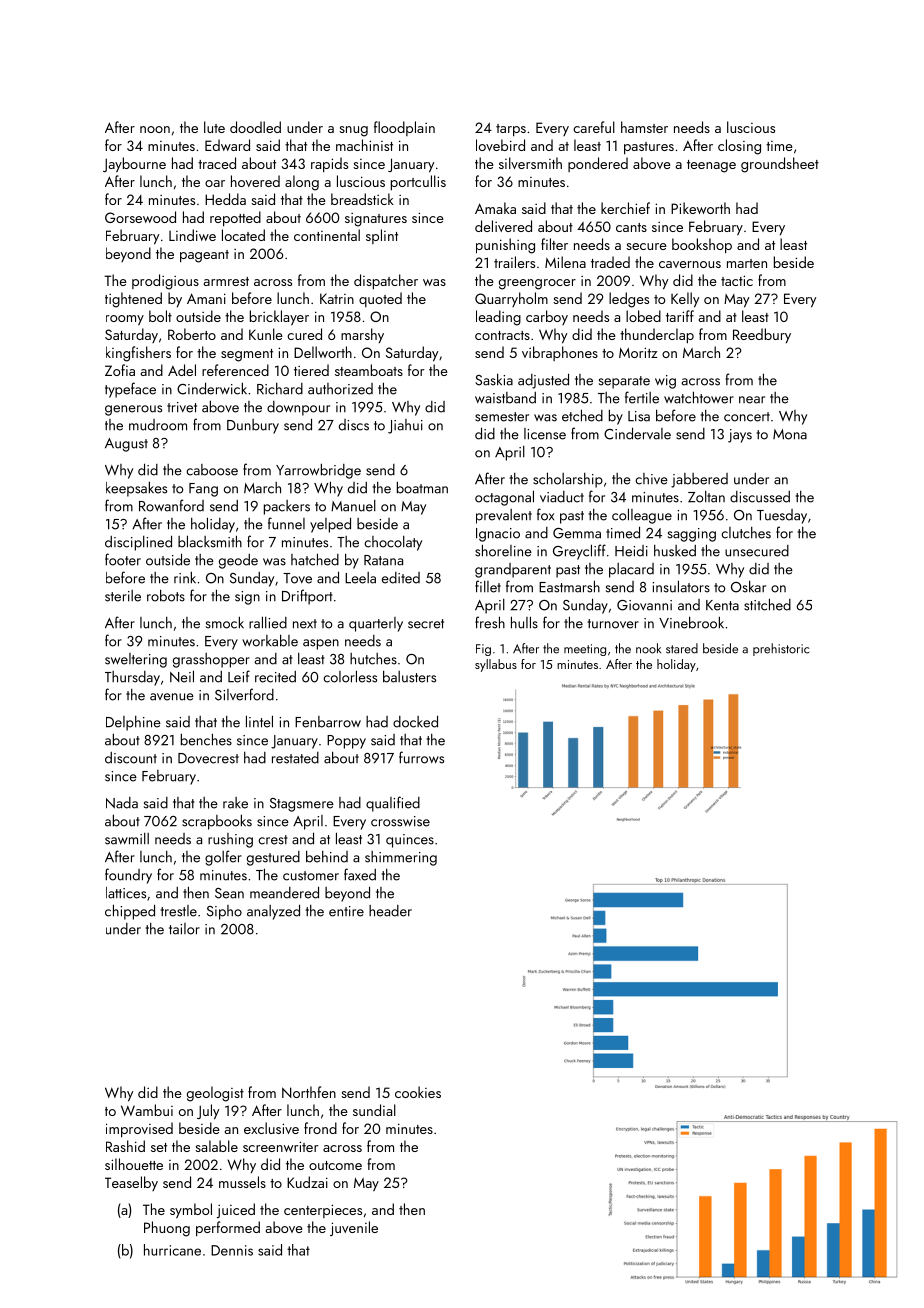 Image resolution: width=924 pixels, height=1308 pixels. What do you see at coordinates (155, 129) in the screenshot?
I see `noon` at bounding box center [155, 129].
